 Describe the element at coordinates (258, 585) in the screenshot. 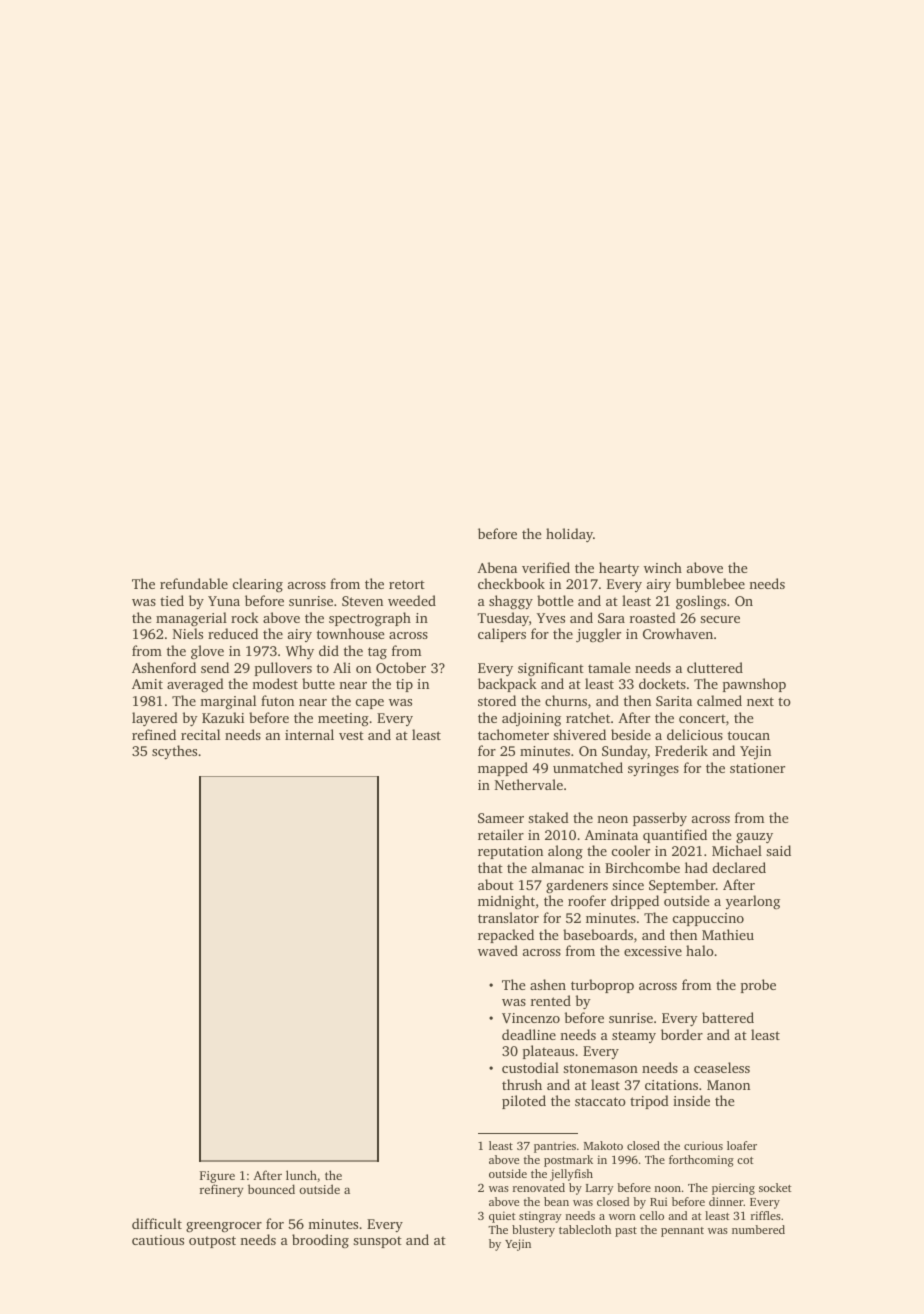

I see `clearing` at that location.
